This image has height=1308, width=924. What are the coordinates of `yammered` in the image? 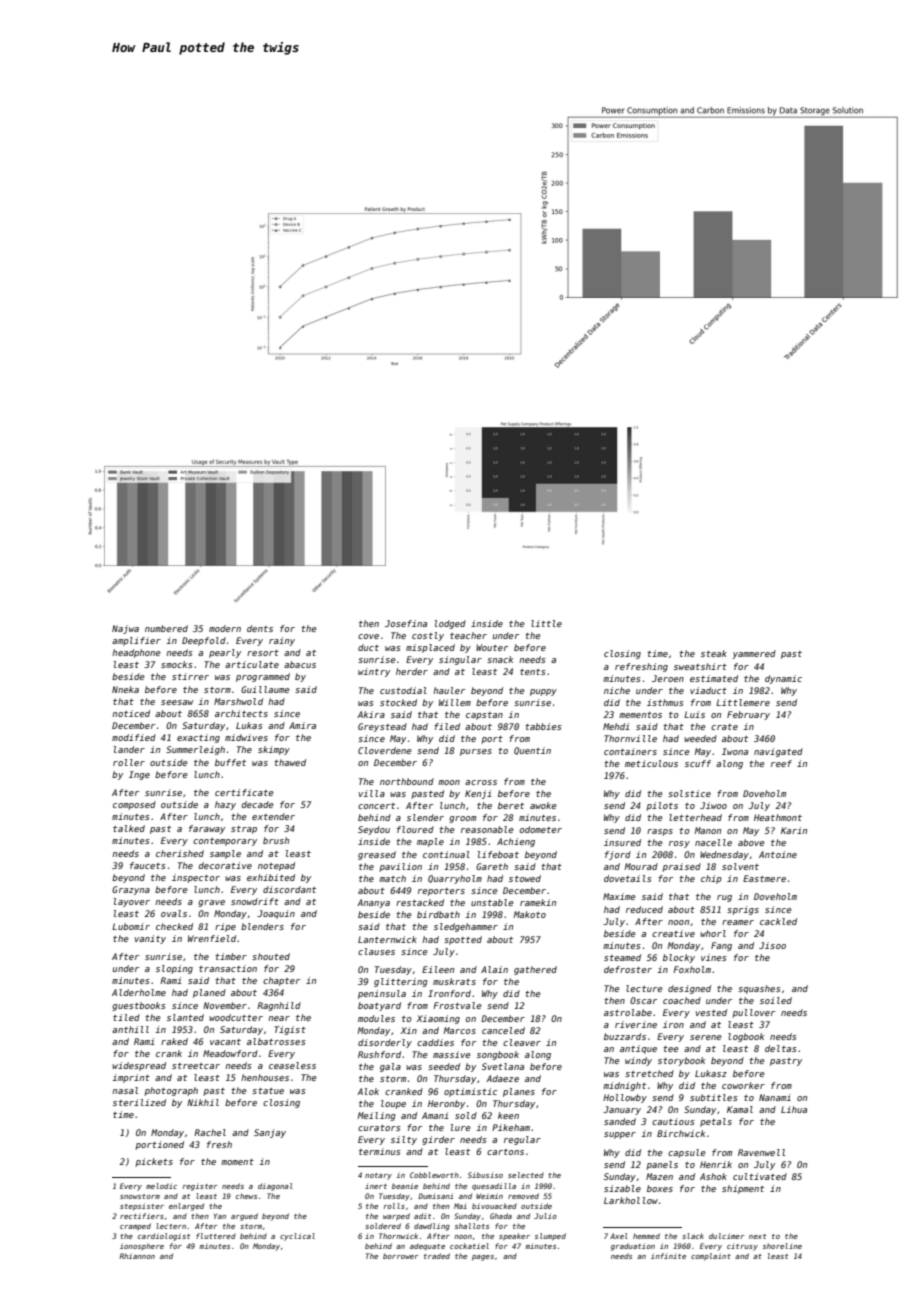 It's located at (754, 654).
